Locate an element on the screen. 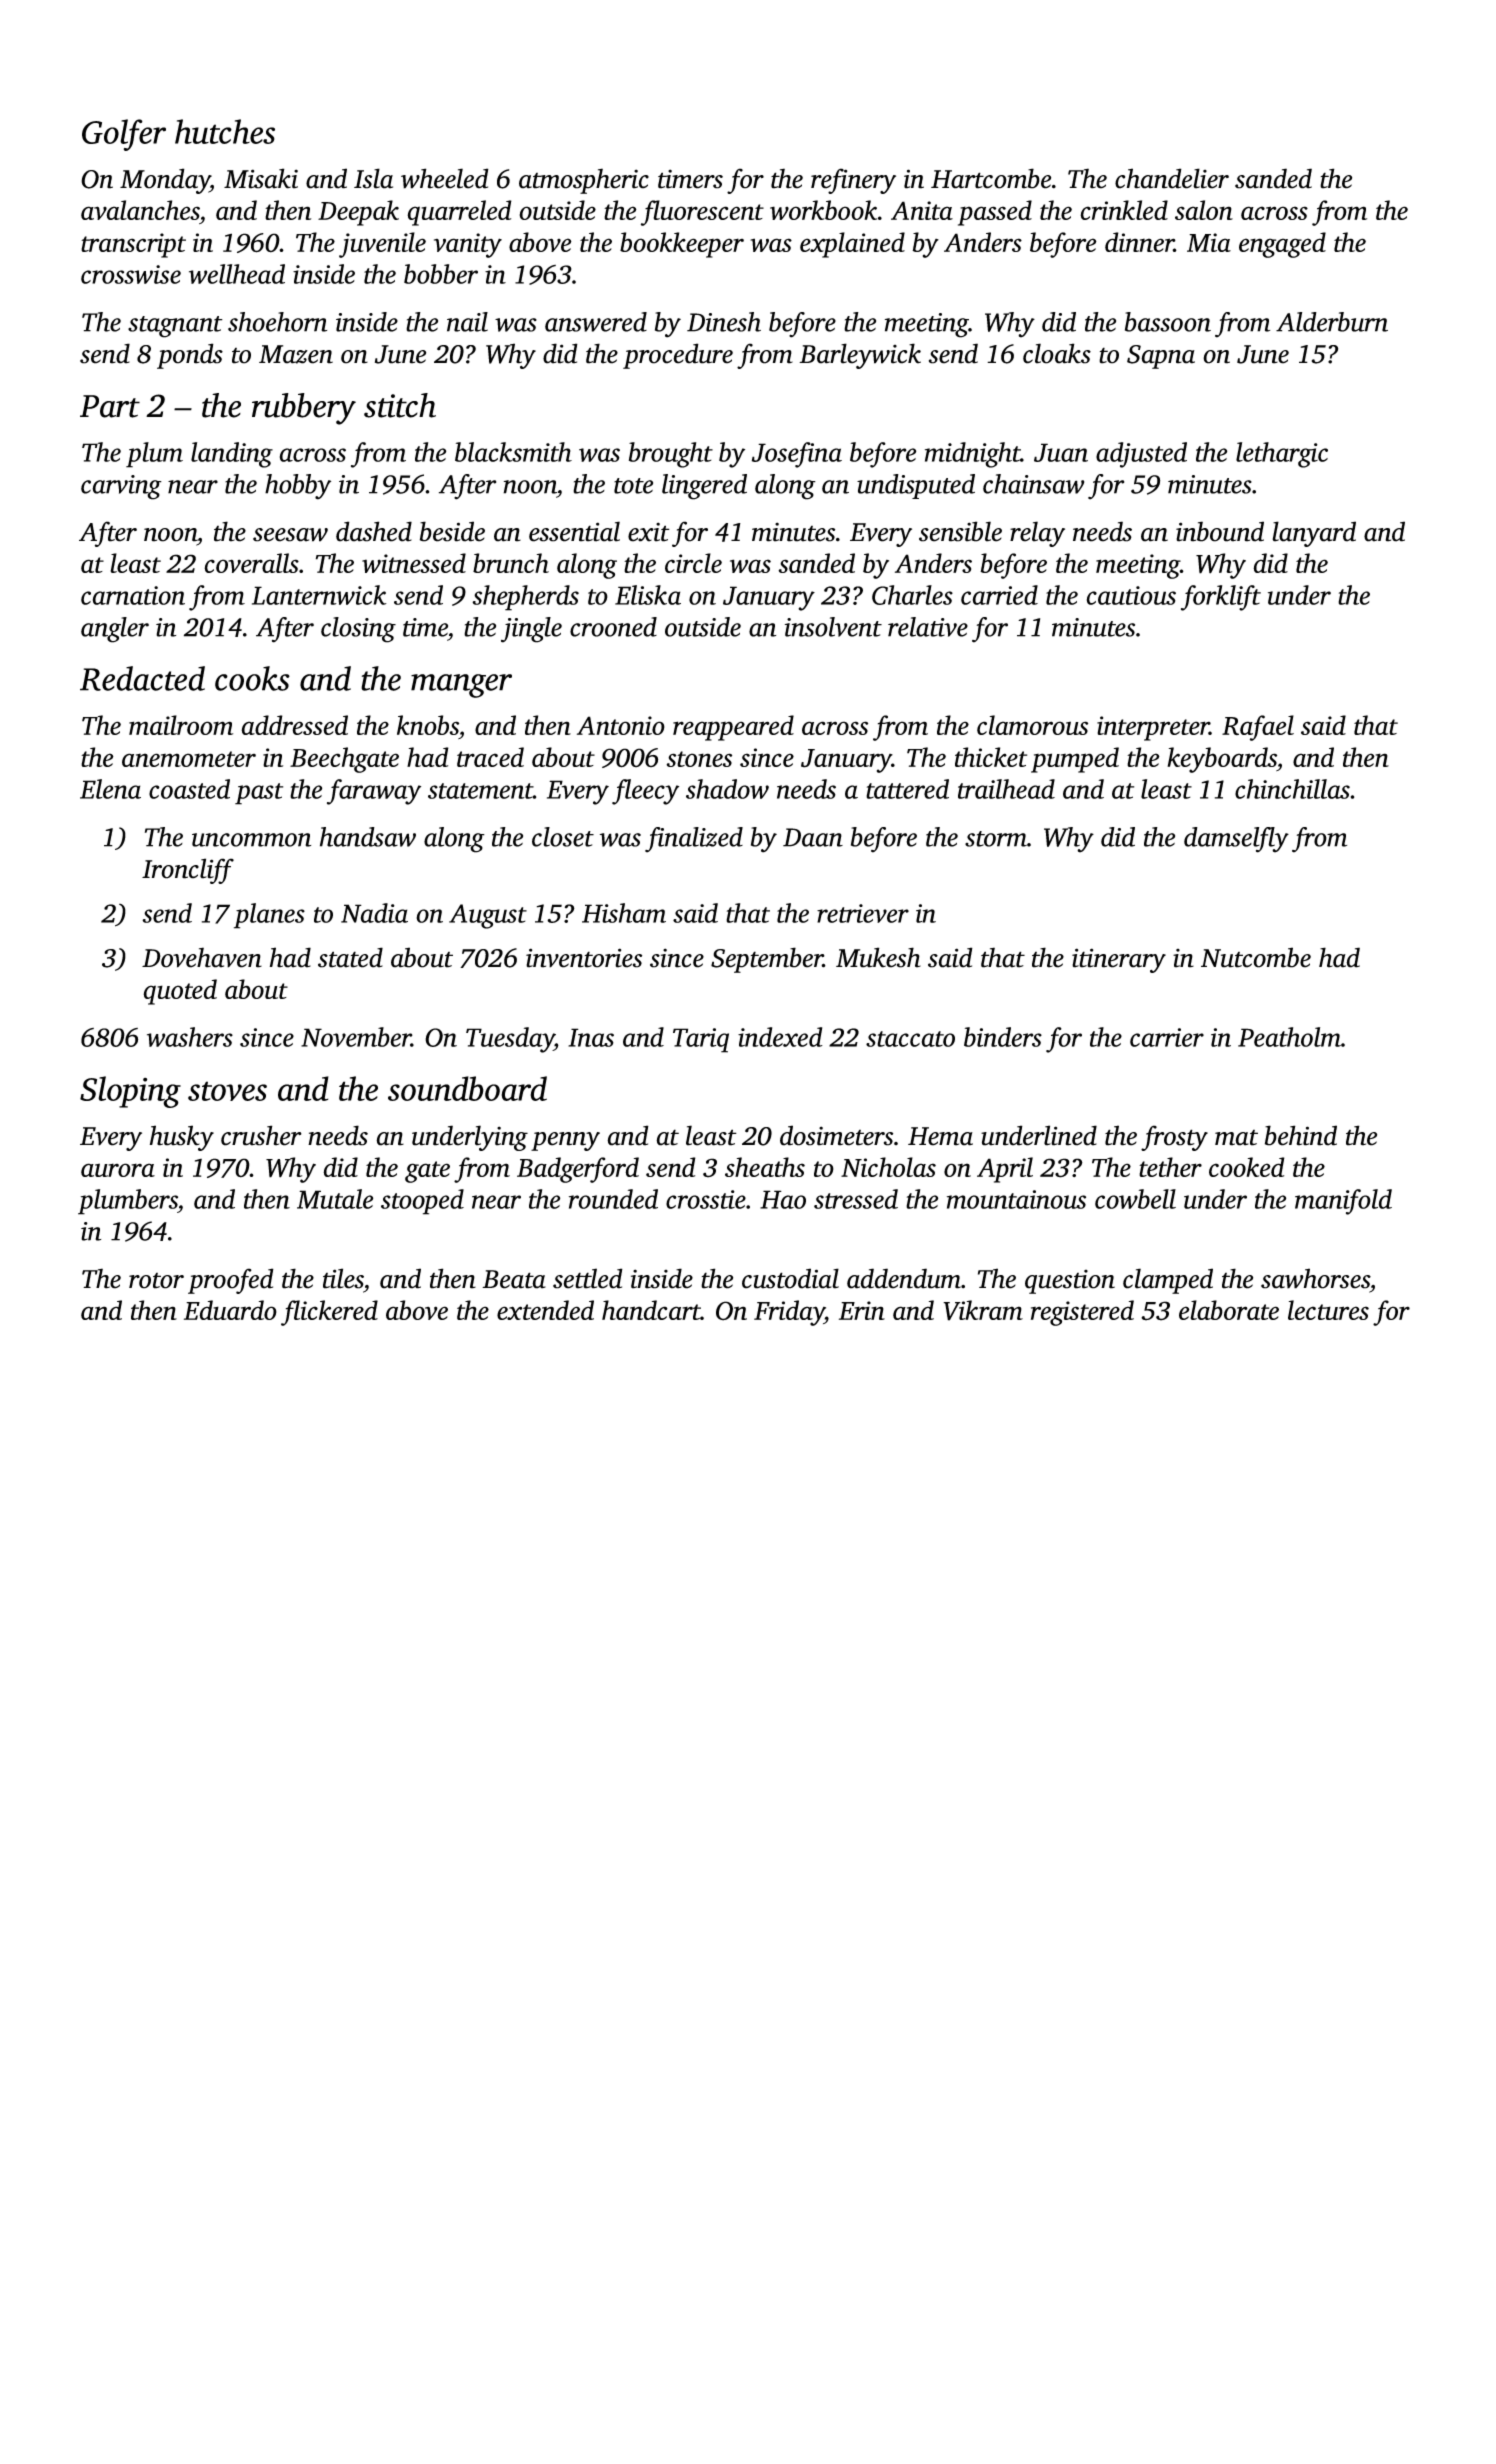 The height and width of the screenshot is (2464, 1496). Alderburn is located at coordinates (1332, 322).
